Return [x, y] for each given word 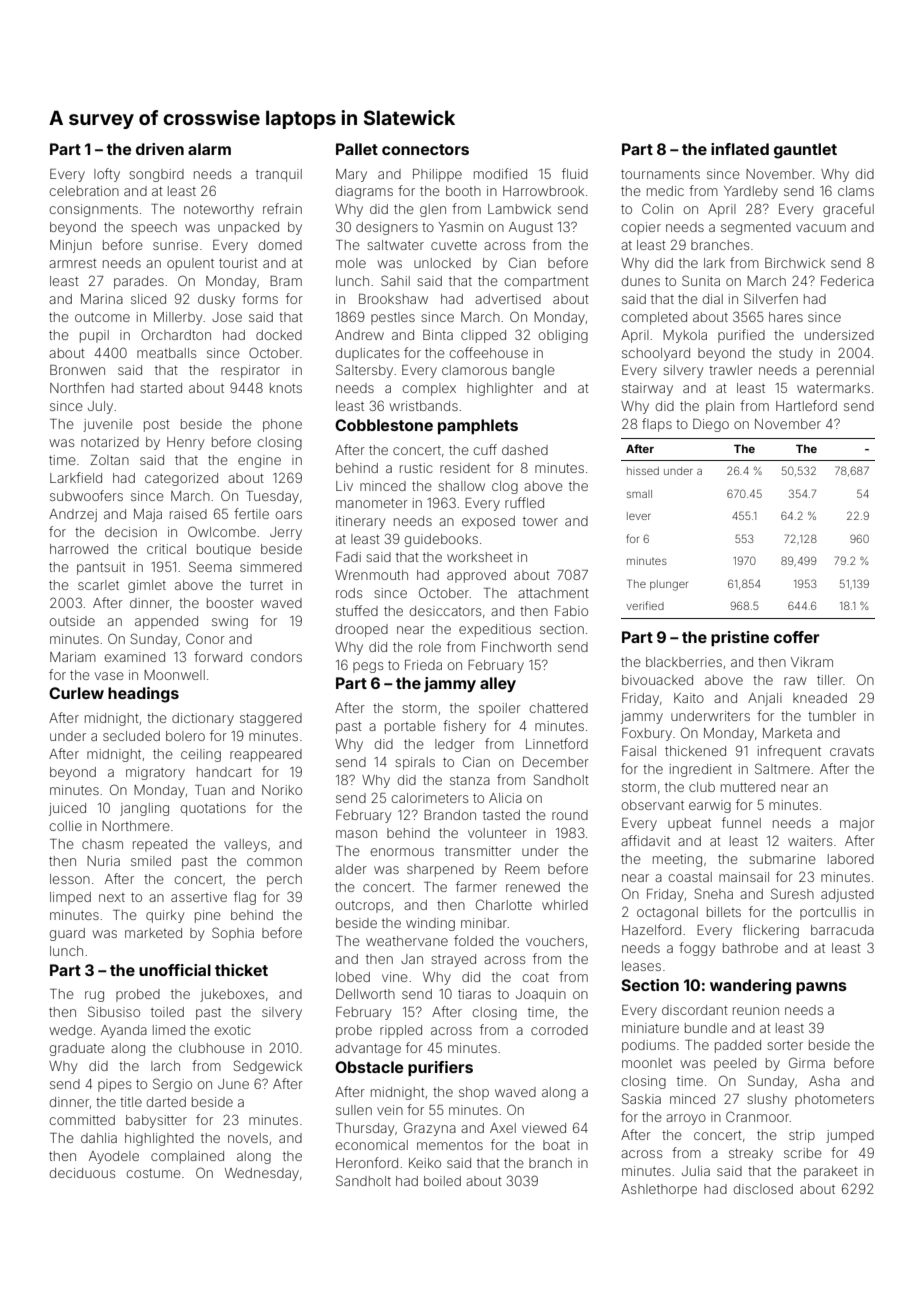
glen [433, 210]
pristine [740, 638]
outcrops [363, 907]
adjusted [847, 895]
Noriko [282, 790]
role [430, 647]
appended [166, 622]
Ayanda [124, 1031]
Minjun [71, 246]
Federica [847, 281]
